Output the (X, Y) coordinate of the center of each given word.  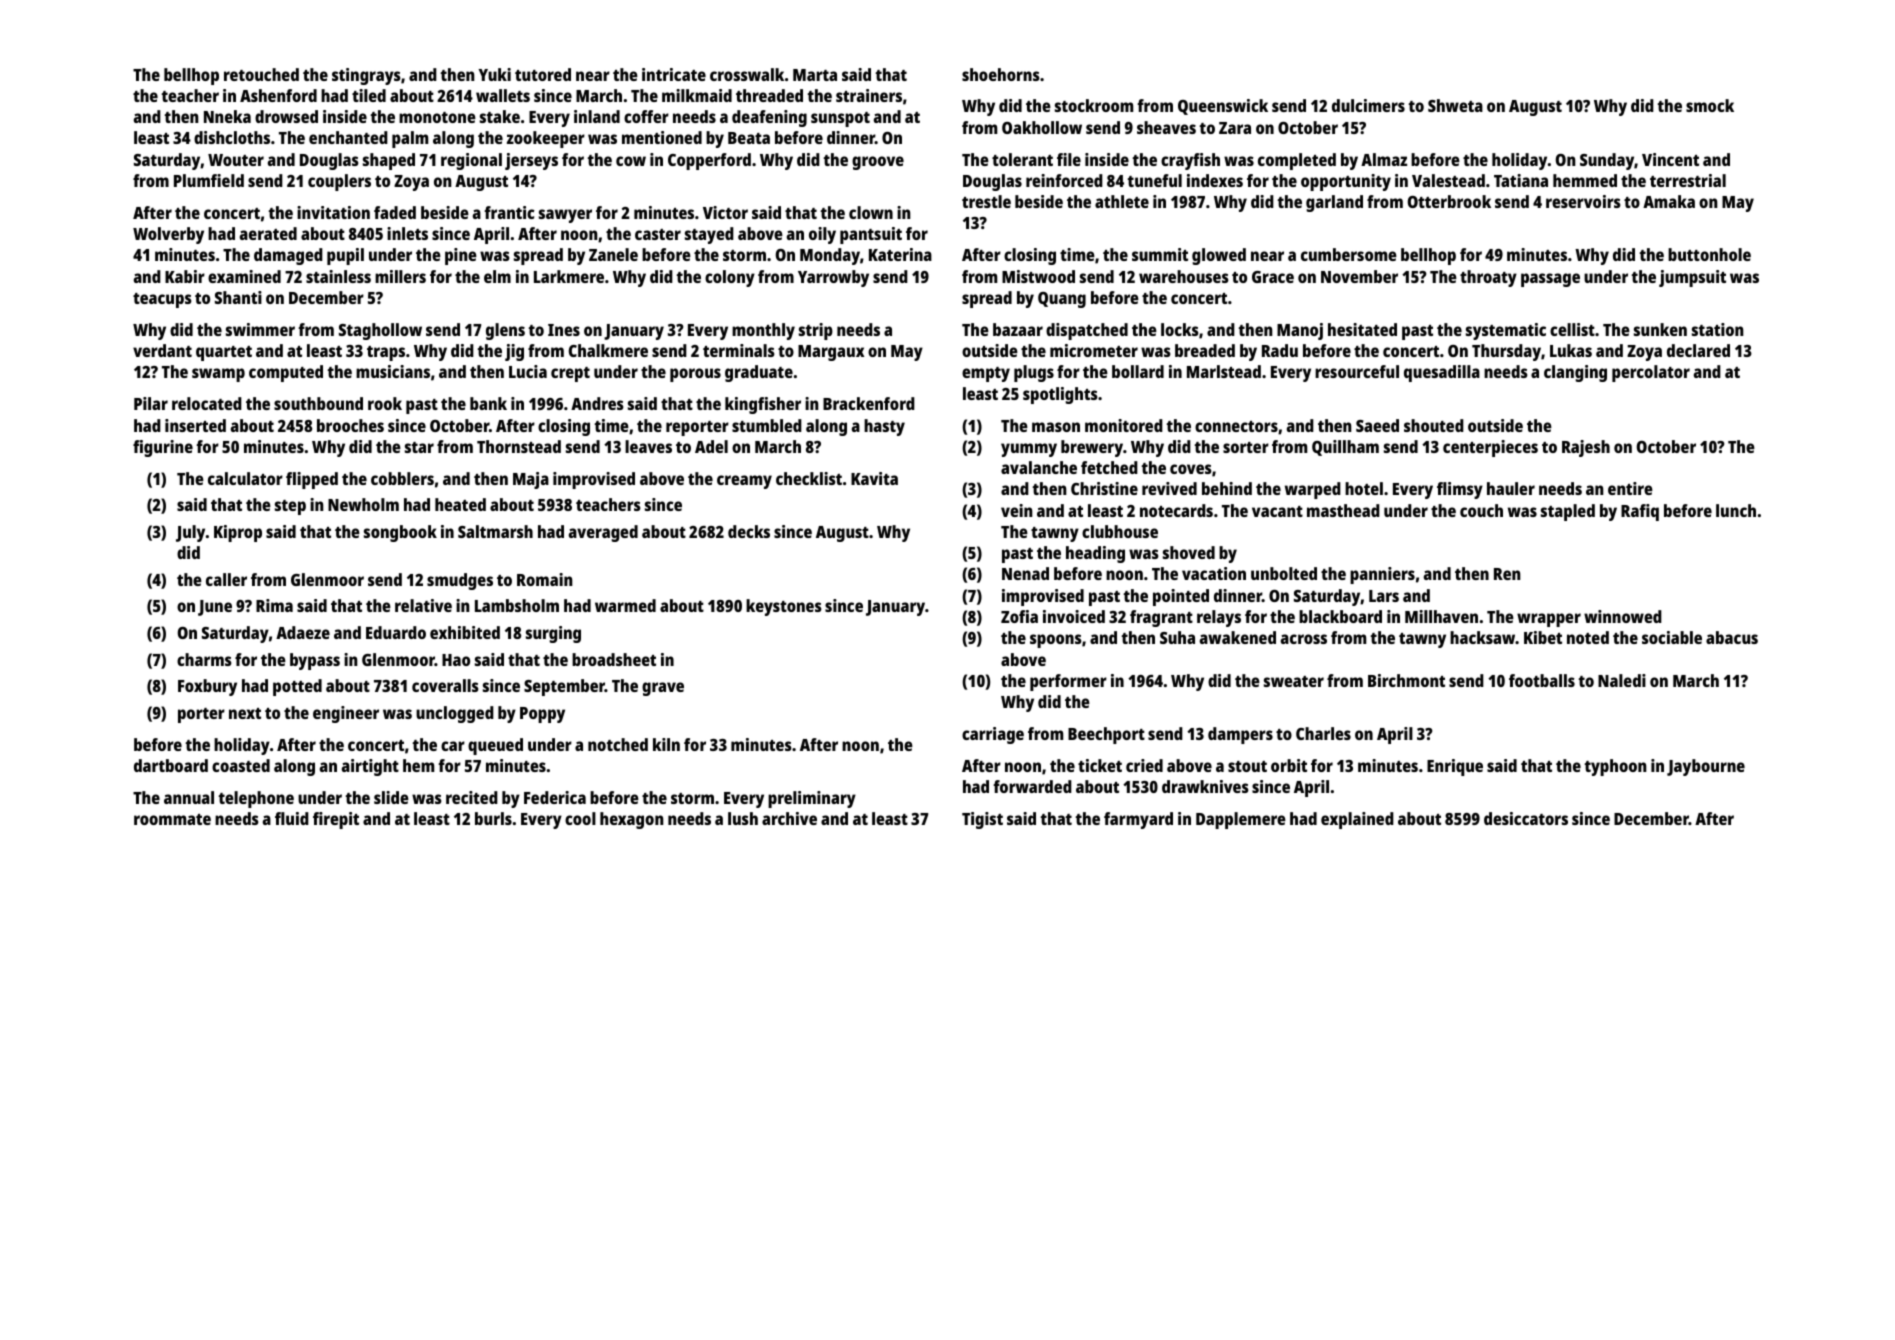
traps (386, 353)
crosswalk (747, 74)
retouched (261, 74)
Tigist (982, 820)
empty (986, 374)
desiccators (1526, 818)
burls (493, 818)
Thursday (1506, 352)
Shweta (1455, 105)
